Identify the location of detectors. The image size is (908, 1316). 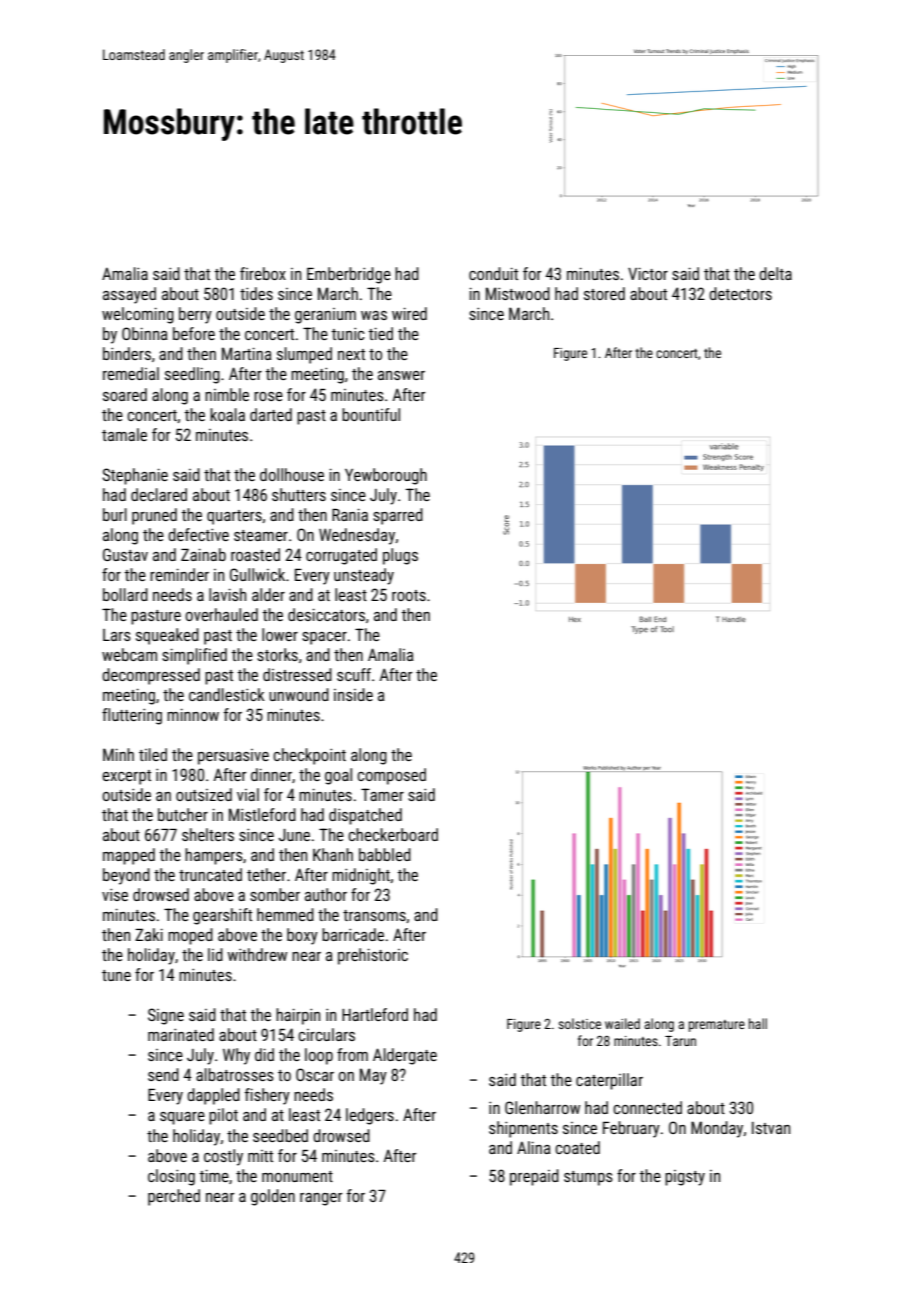
(740, 293).
